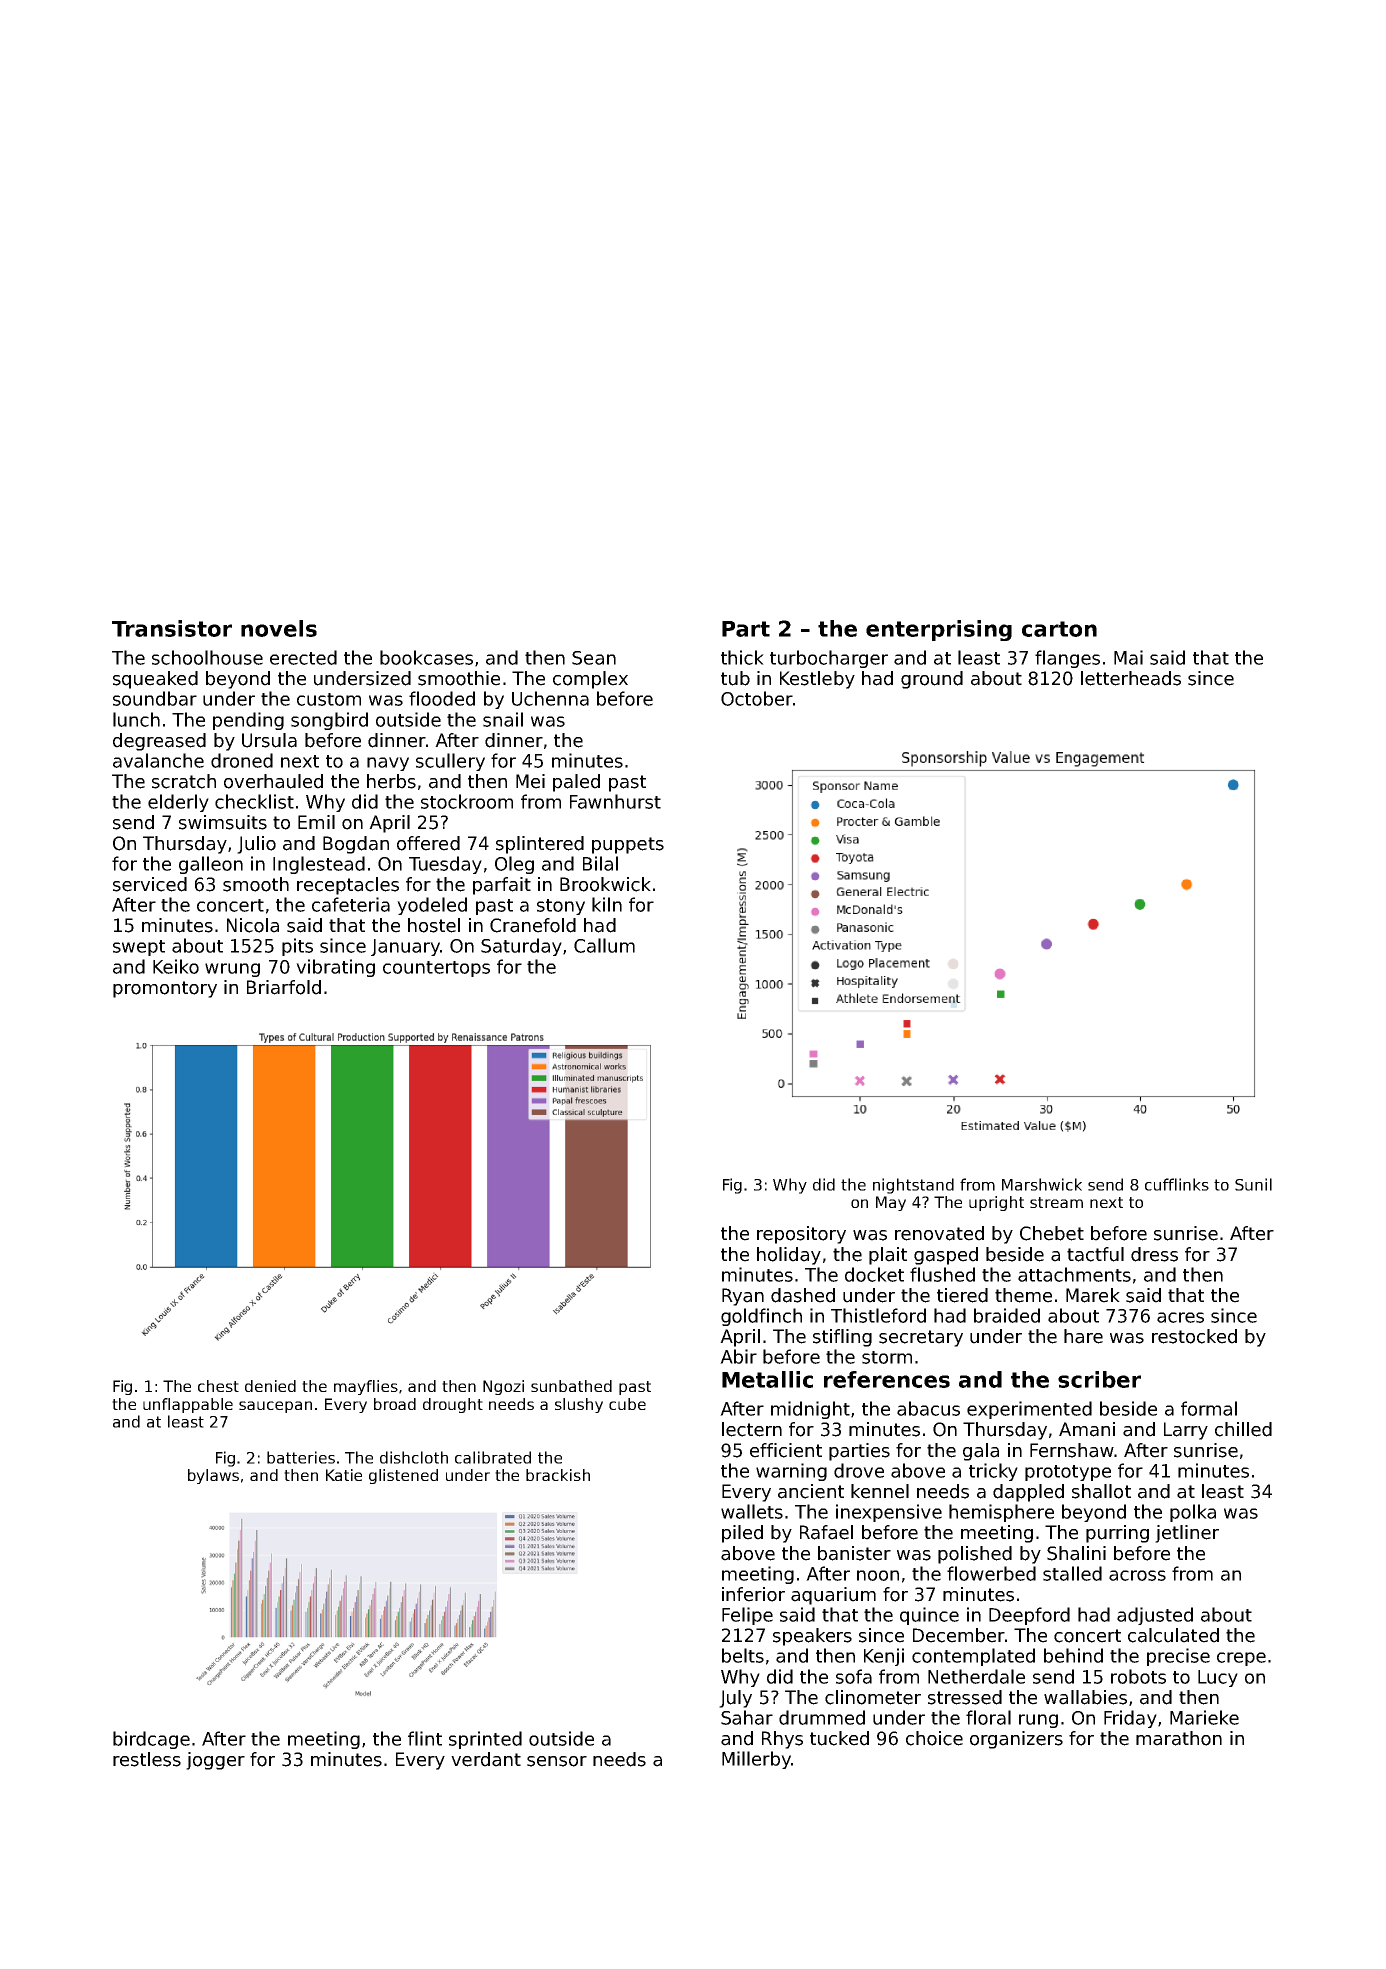 Image resolution: width=1386 pixels, height=1969 pixels. Describe the element at coordinates (747, 1717) in the document. I see `Sahar` at that location.
